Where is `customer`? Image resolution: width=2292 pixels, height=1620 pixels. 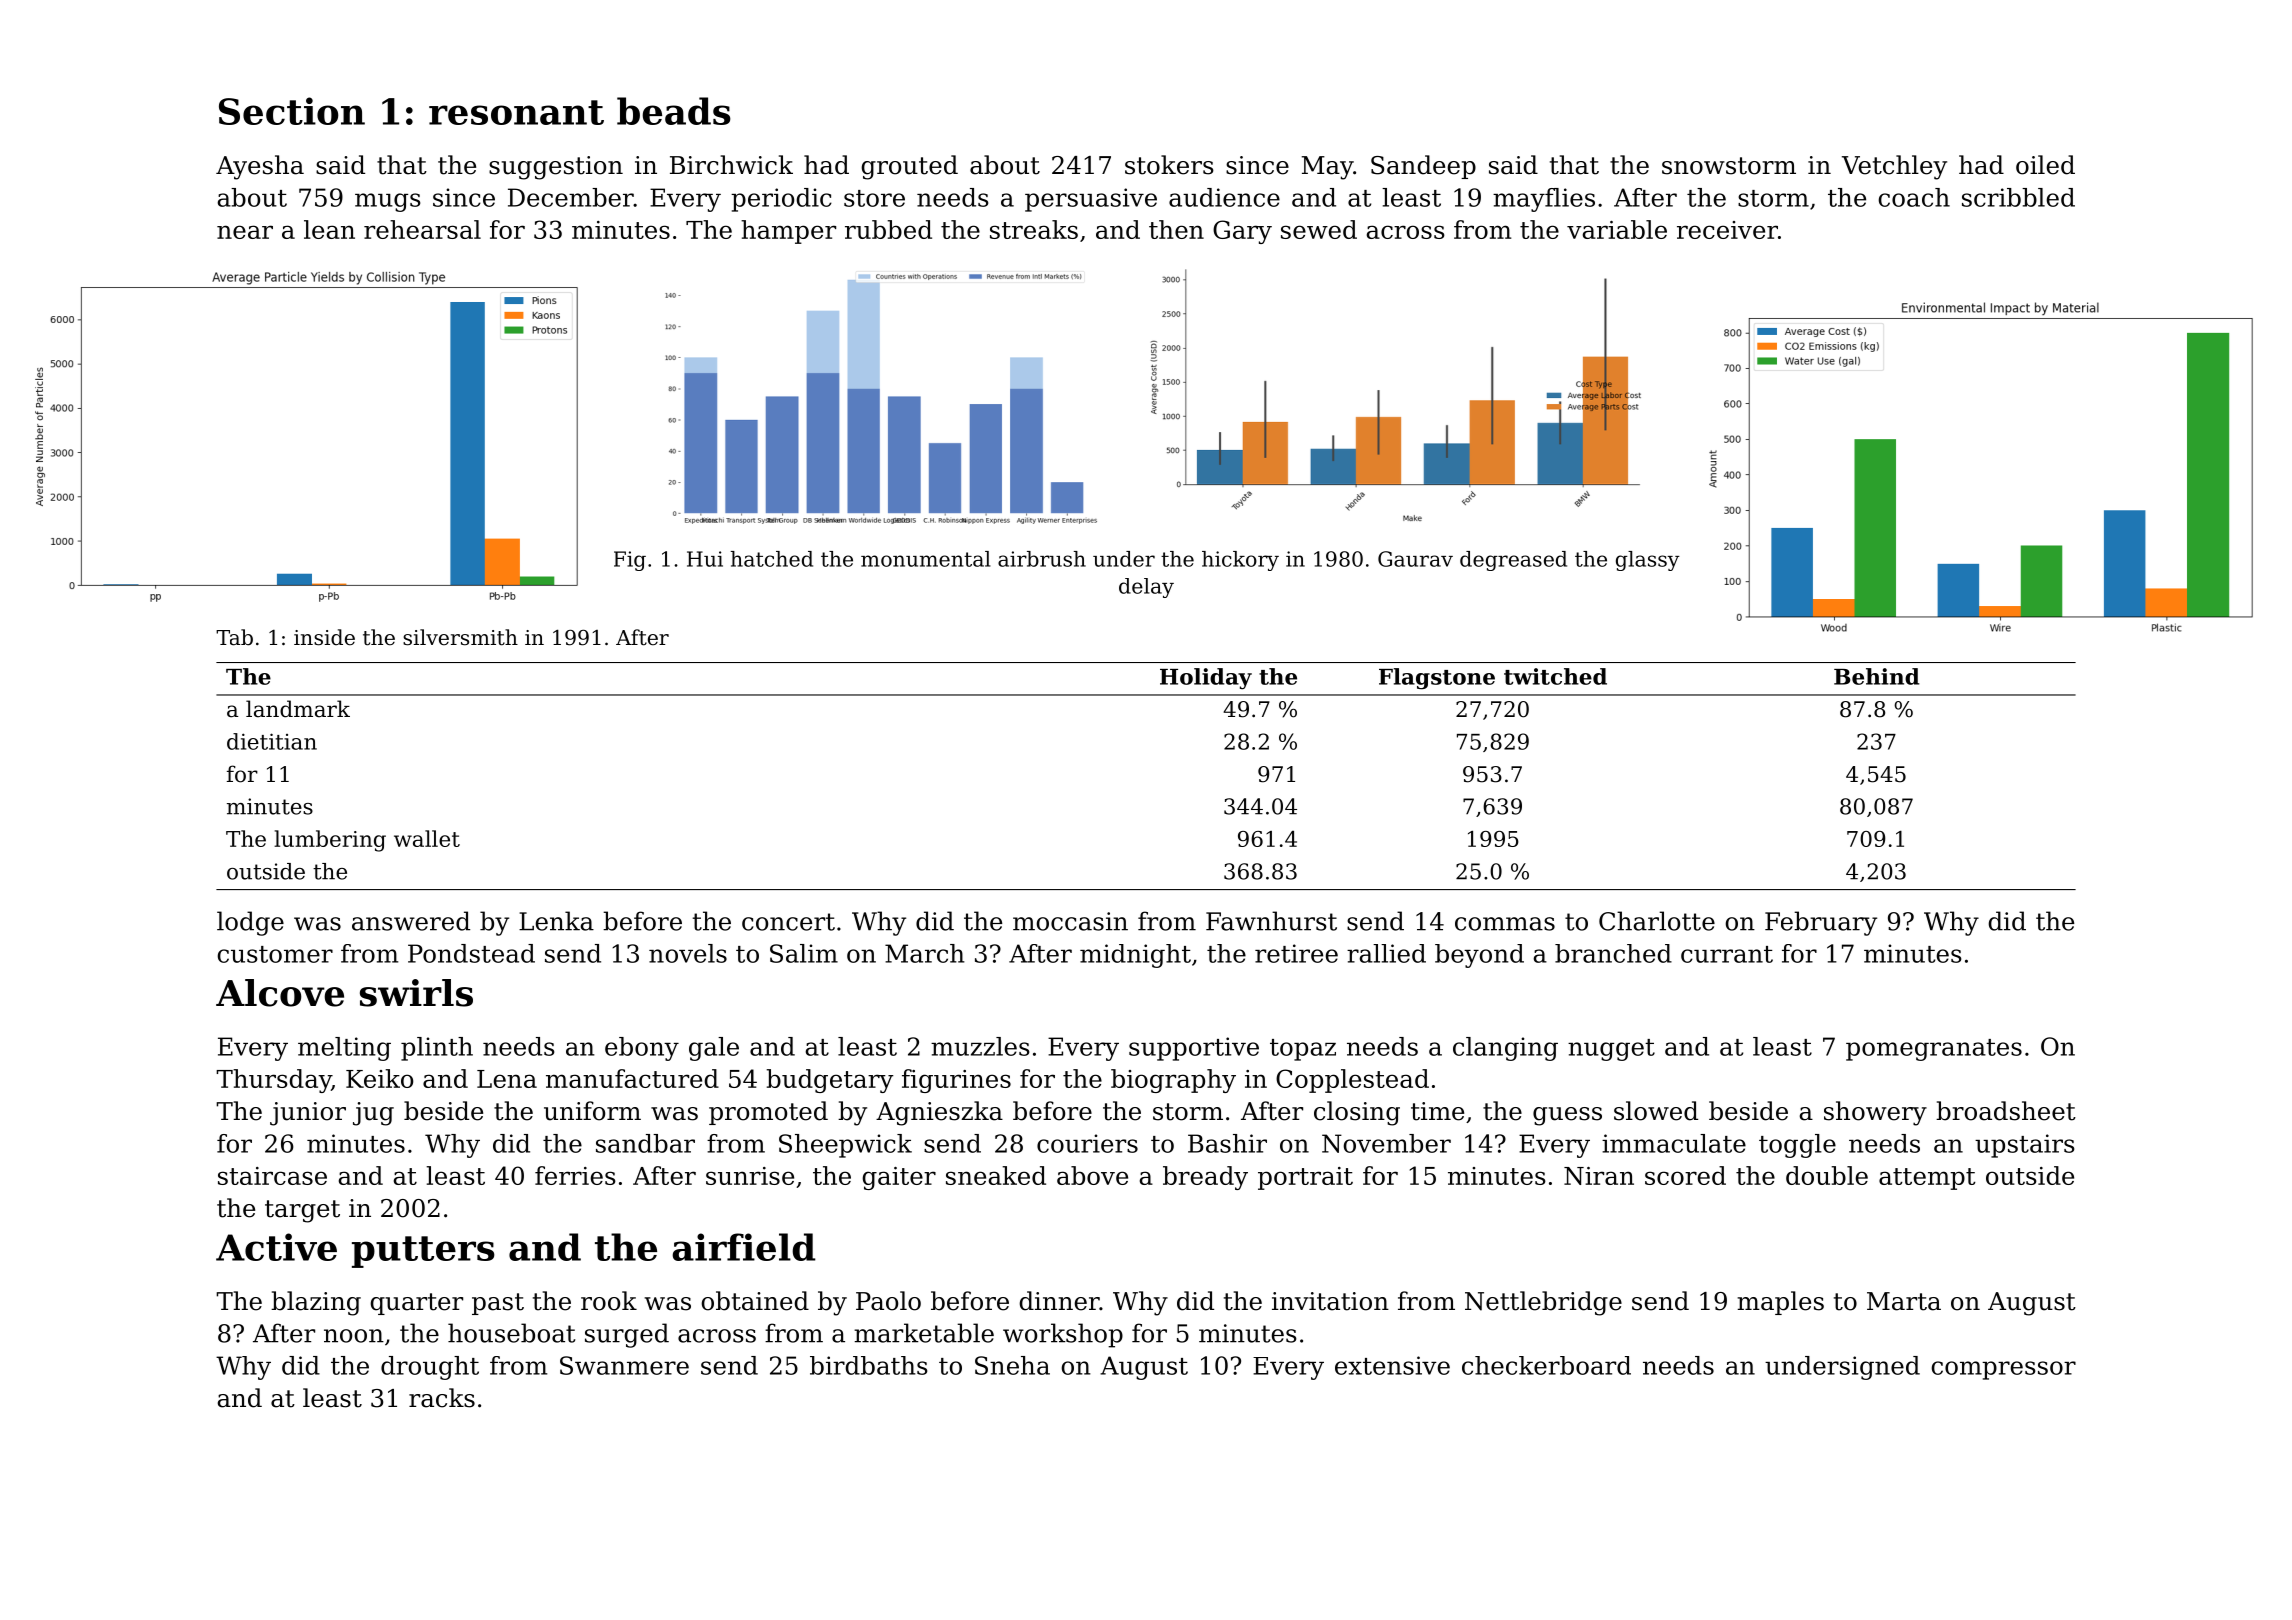
customer is located at coordinates (275, 954).
